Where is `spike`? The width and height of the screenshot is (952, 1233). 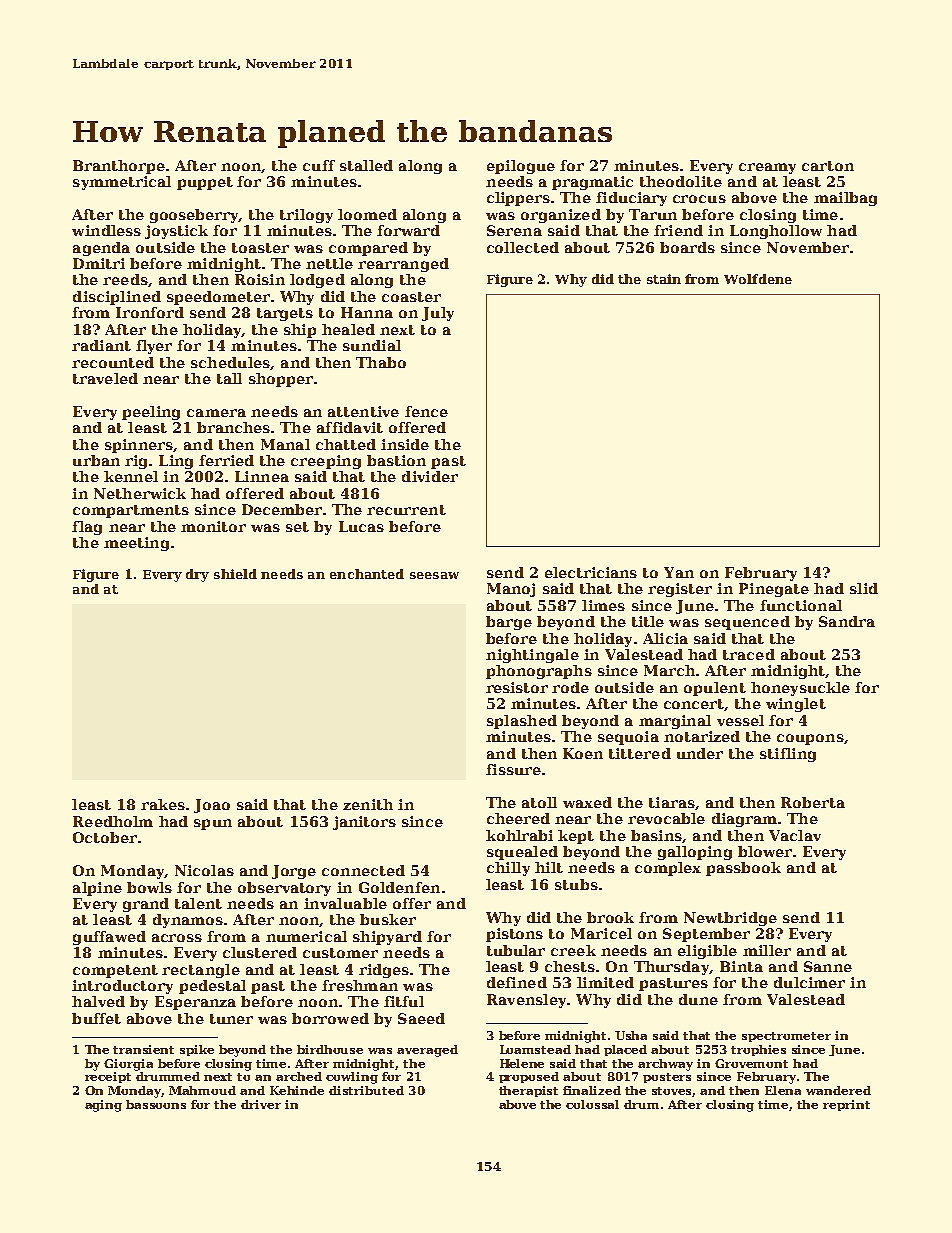 spike is located at coordinates (197, 1050).
